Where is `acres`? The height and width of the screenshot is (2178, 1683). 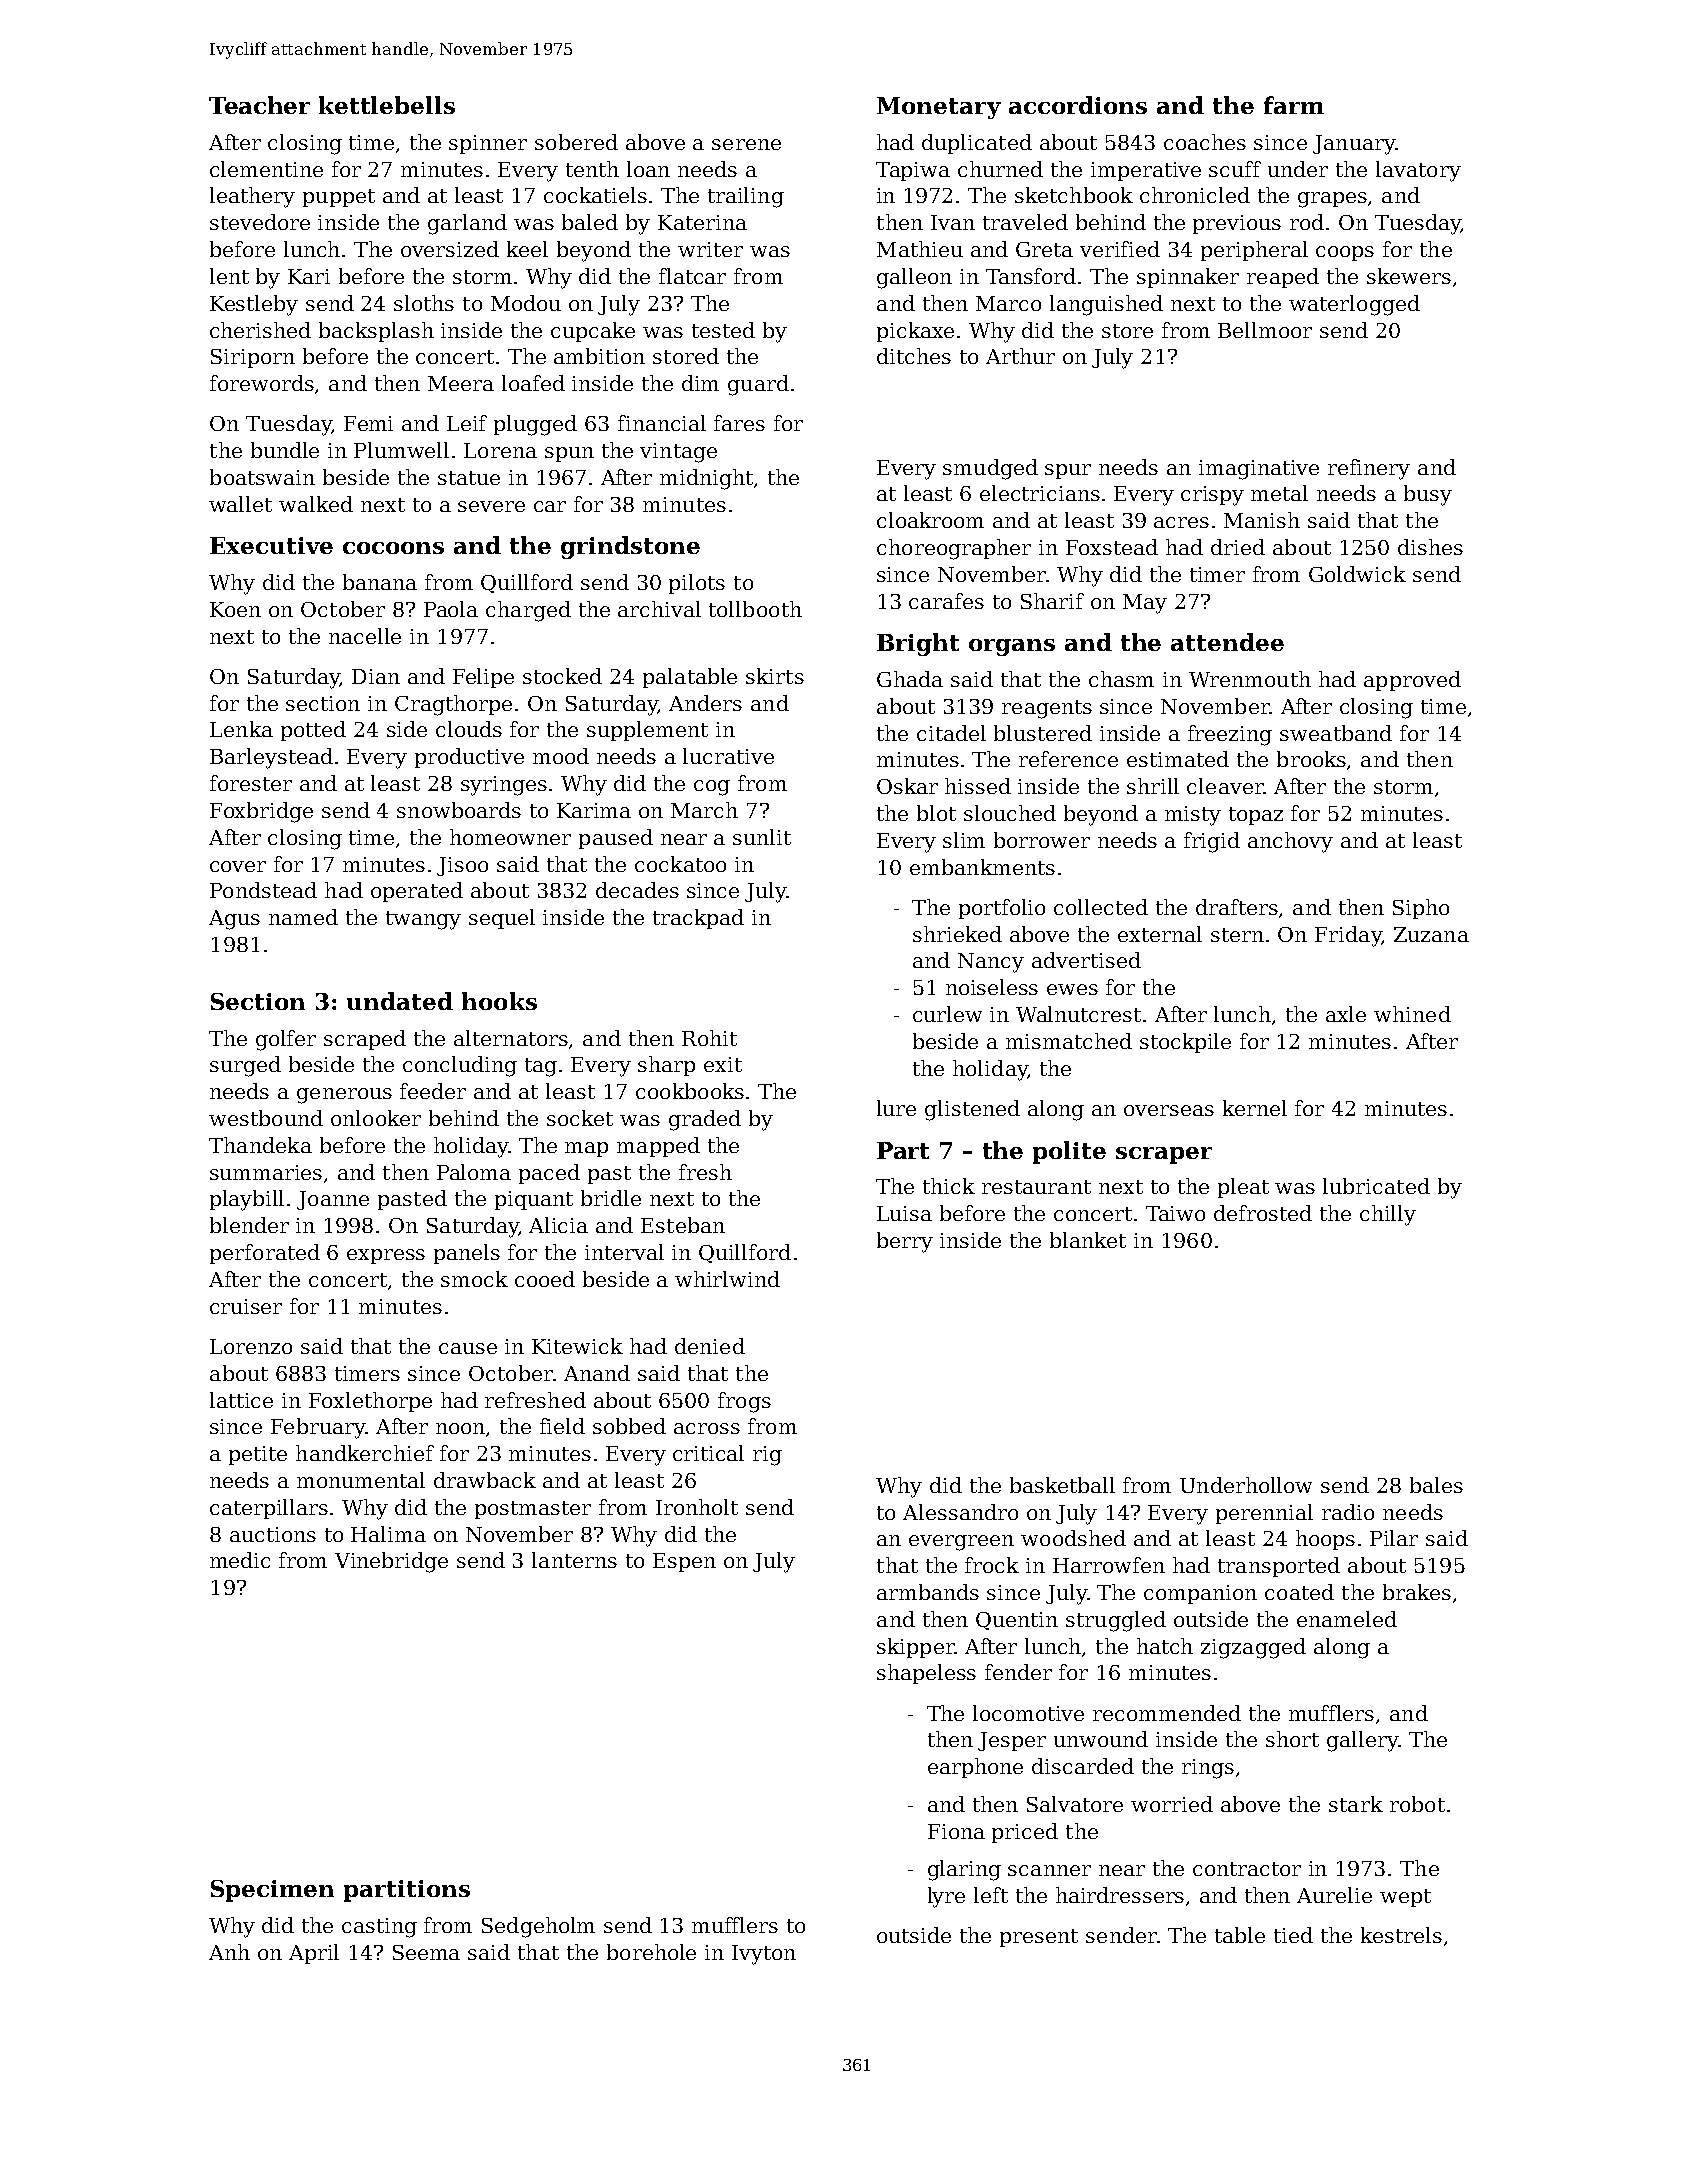 acres is located at coordinates (1181, 522).
